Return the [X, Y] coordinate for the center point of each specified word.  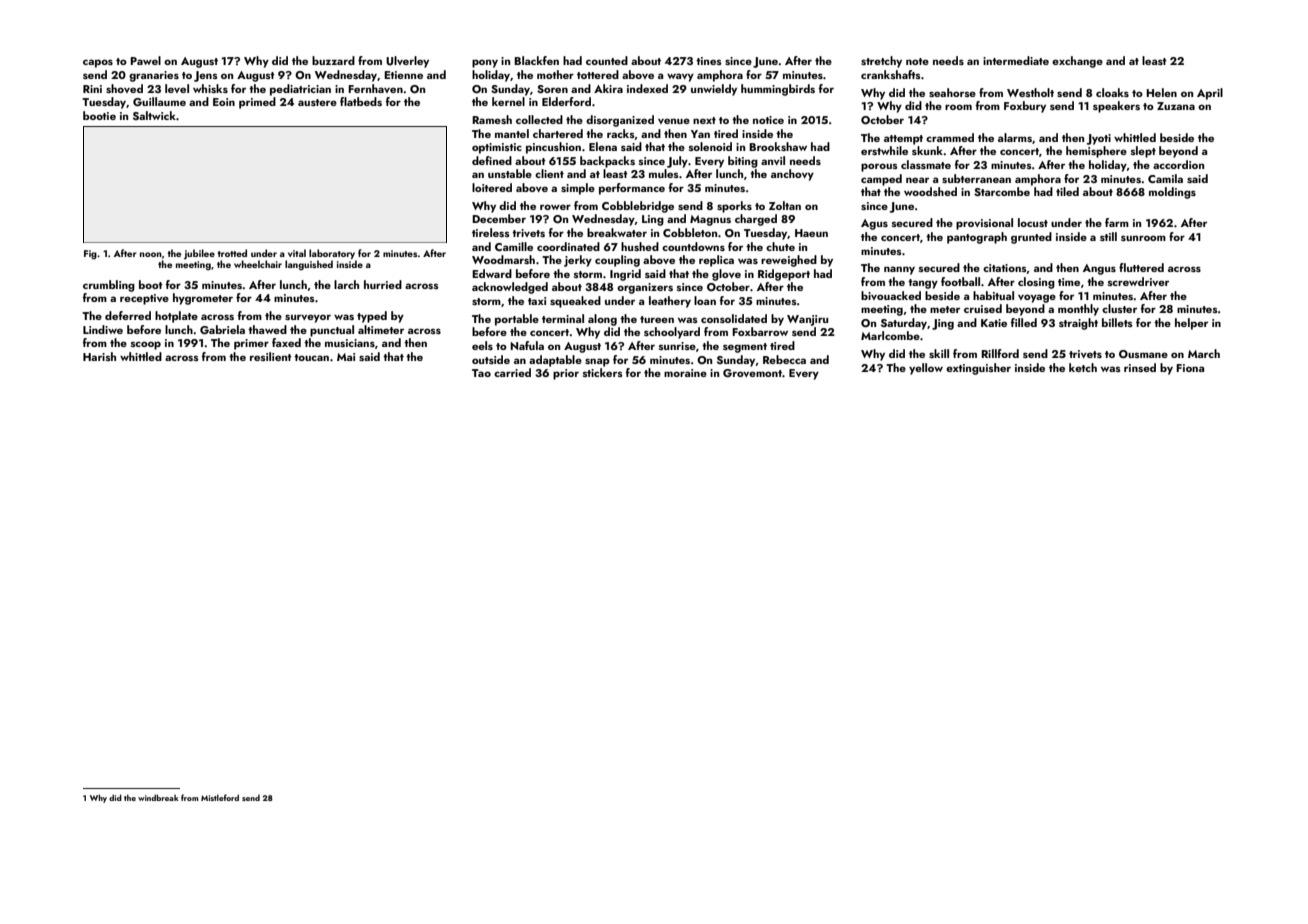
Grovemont [752, 373]
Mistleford [220, 797]
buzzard [333, 60]
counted [607, 60]
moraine [685, 373]
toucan [311, 357]
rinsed [1140, 367]
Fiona [1190, 368]
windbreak [158, 797]
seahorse [952, 92]
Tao [481, 373]
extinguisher [978, 369]
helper [1191, 324]
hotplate [176, 317]
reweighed [789, 261]
